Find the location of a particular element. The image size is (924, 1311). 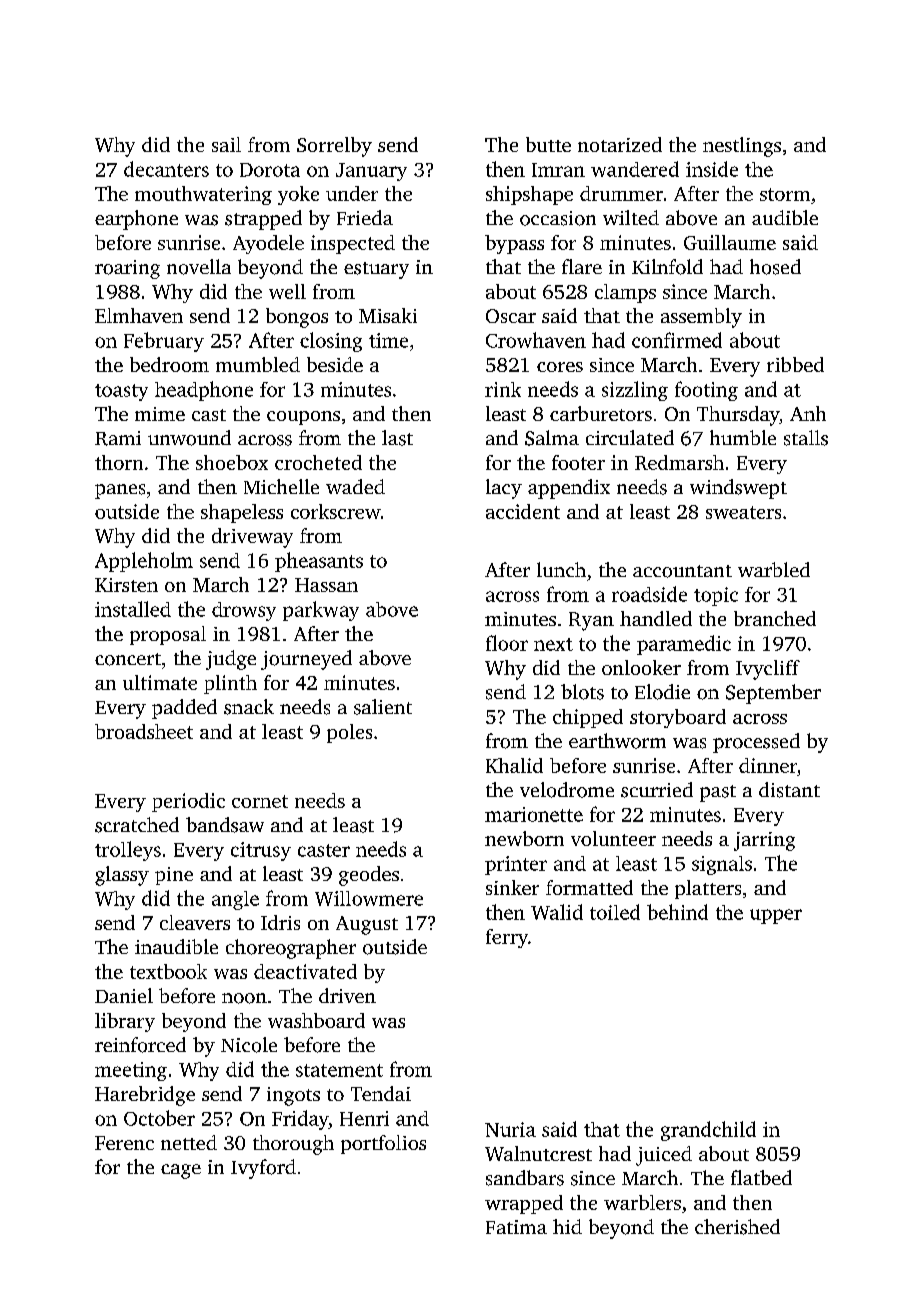

library is located at coordinates (125, 1022).
